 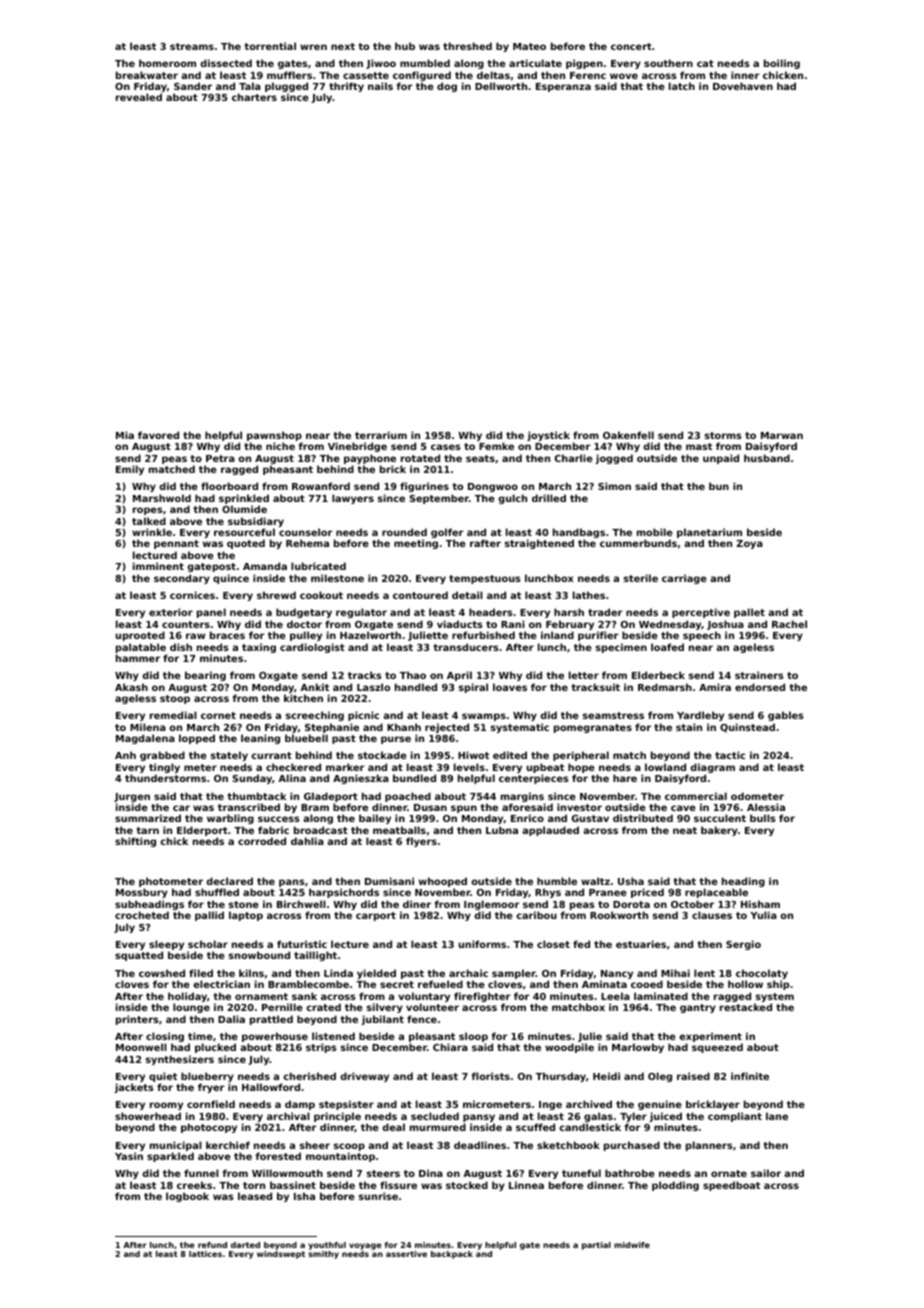 I want to click on Rachel, so click(x=789, y=624).
